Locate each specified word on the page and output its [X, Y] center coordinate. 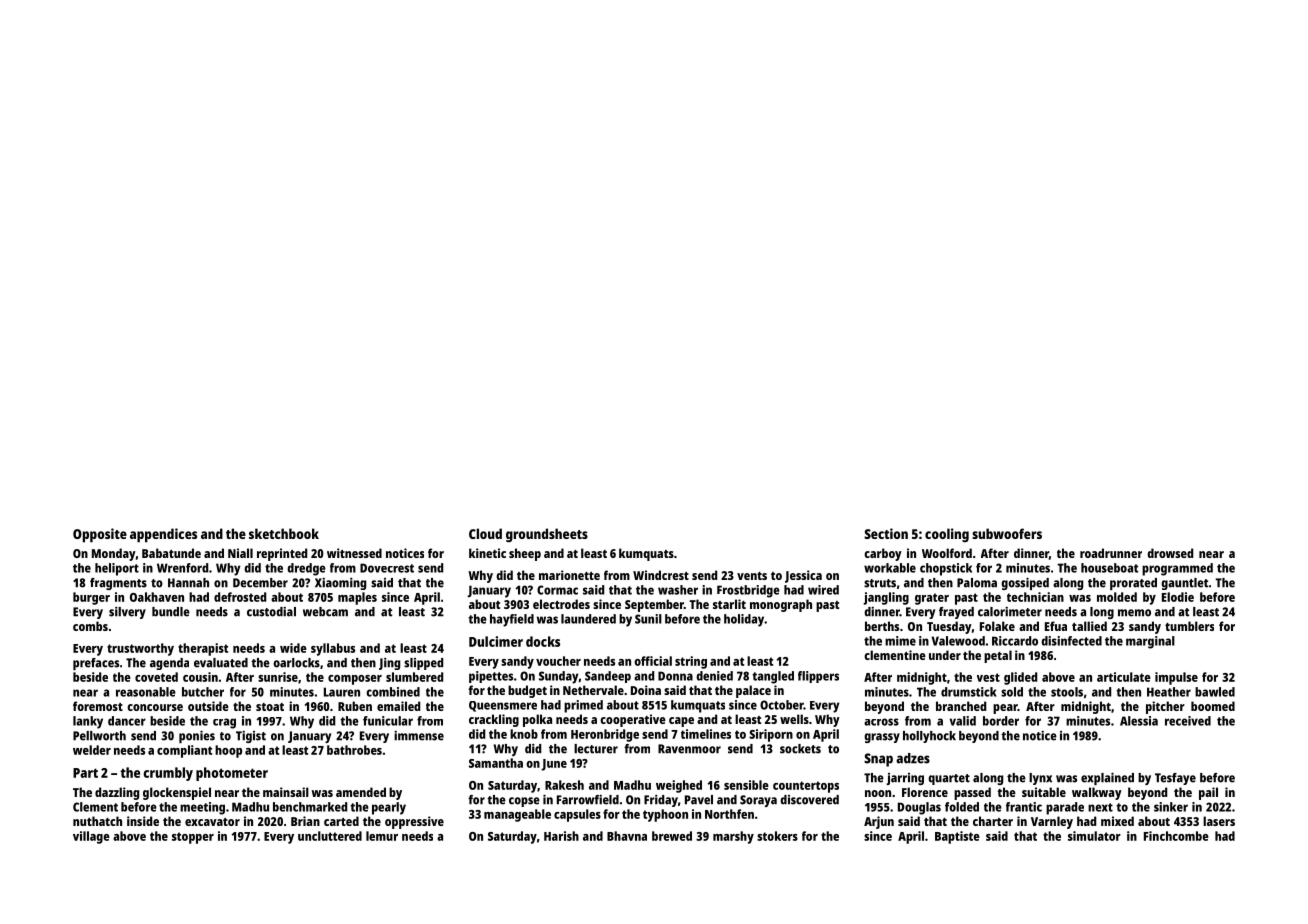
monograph [781, 605]
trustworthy [140, 649]
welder [92, 750]
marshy [733, 837]
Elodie [1178, 597]
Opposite [100, 535]
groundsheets [547, 535]
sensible [746, 785]
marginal [1150, 642]
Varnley [1052, 822]
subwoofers [1007, 533]
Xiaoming [340, 584]
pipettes [491, 677]
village [91, 837]
